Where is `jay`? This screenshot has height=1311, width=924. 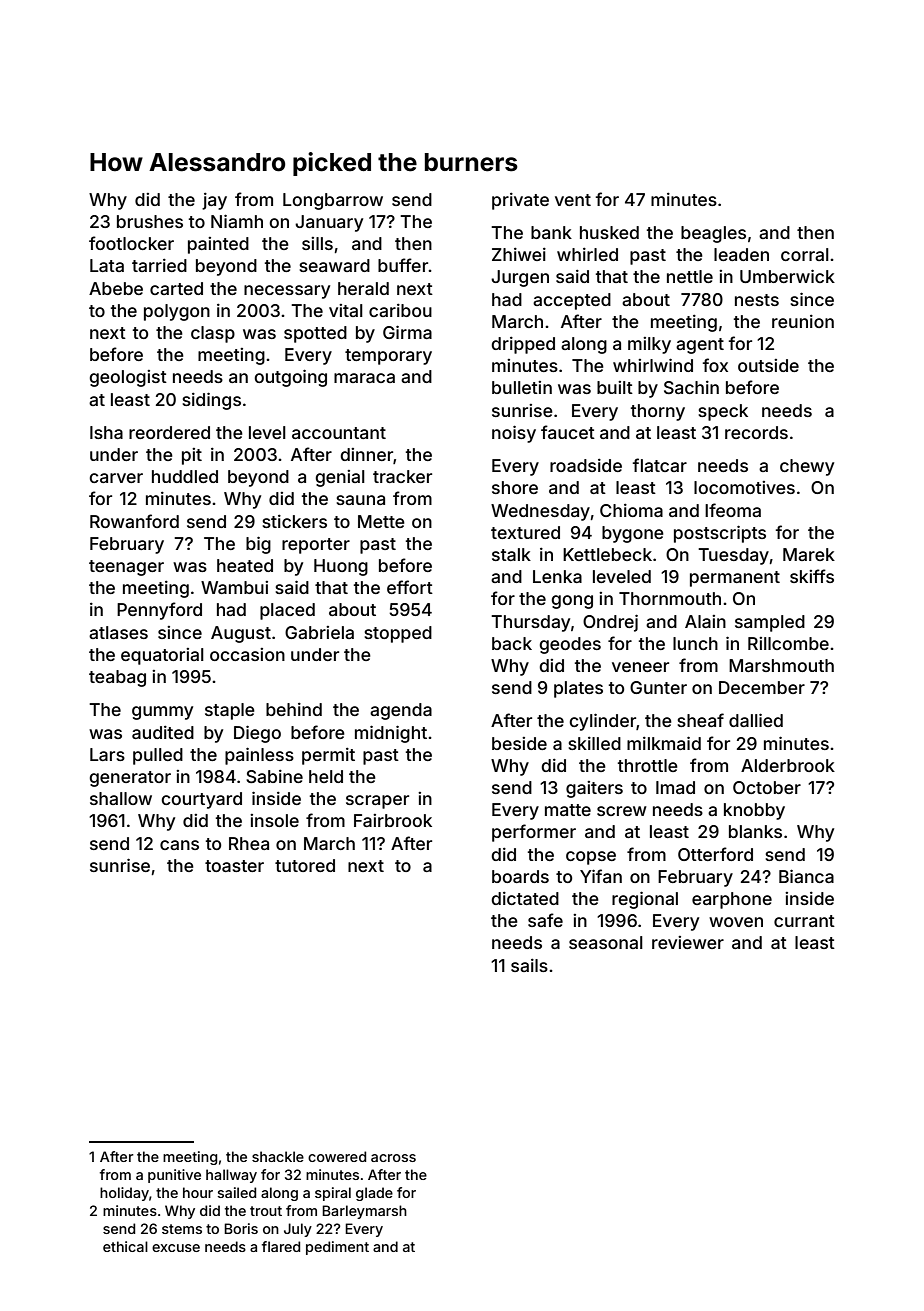
jay is located at coordinates (214, 201).
